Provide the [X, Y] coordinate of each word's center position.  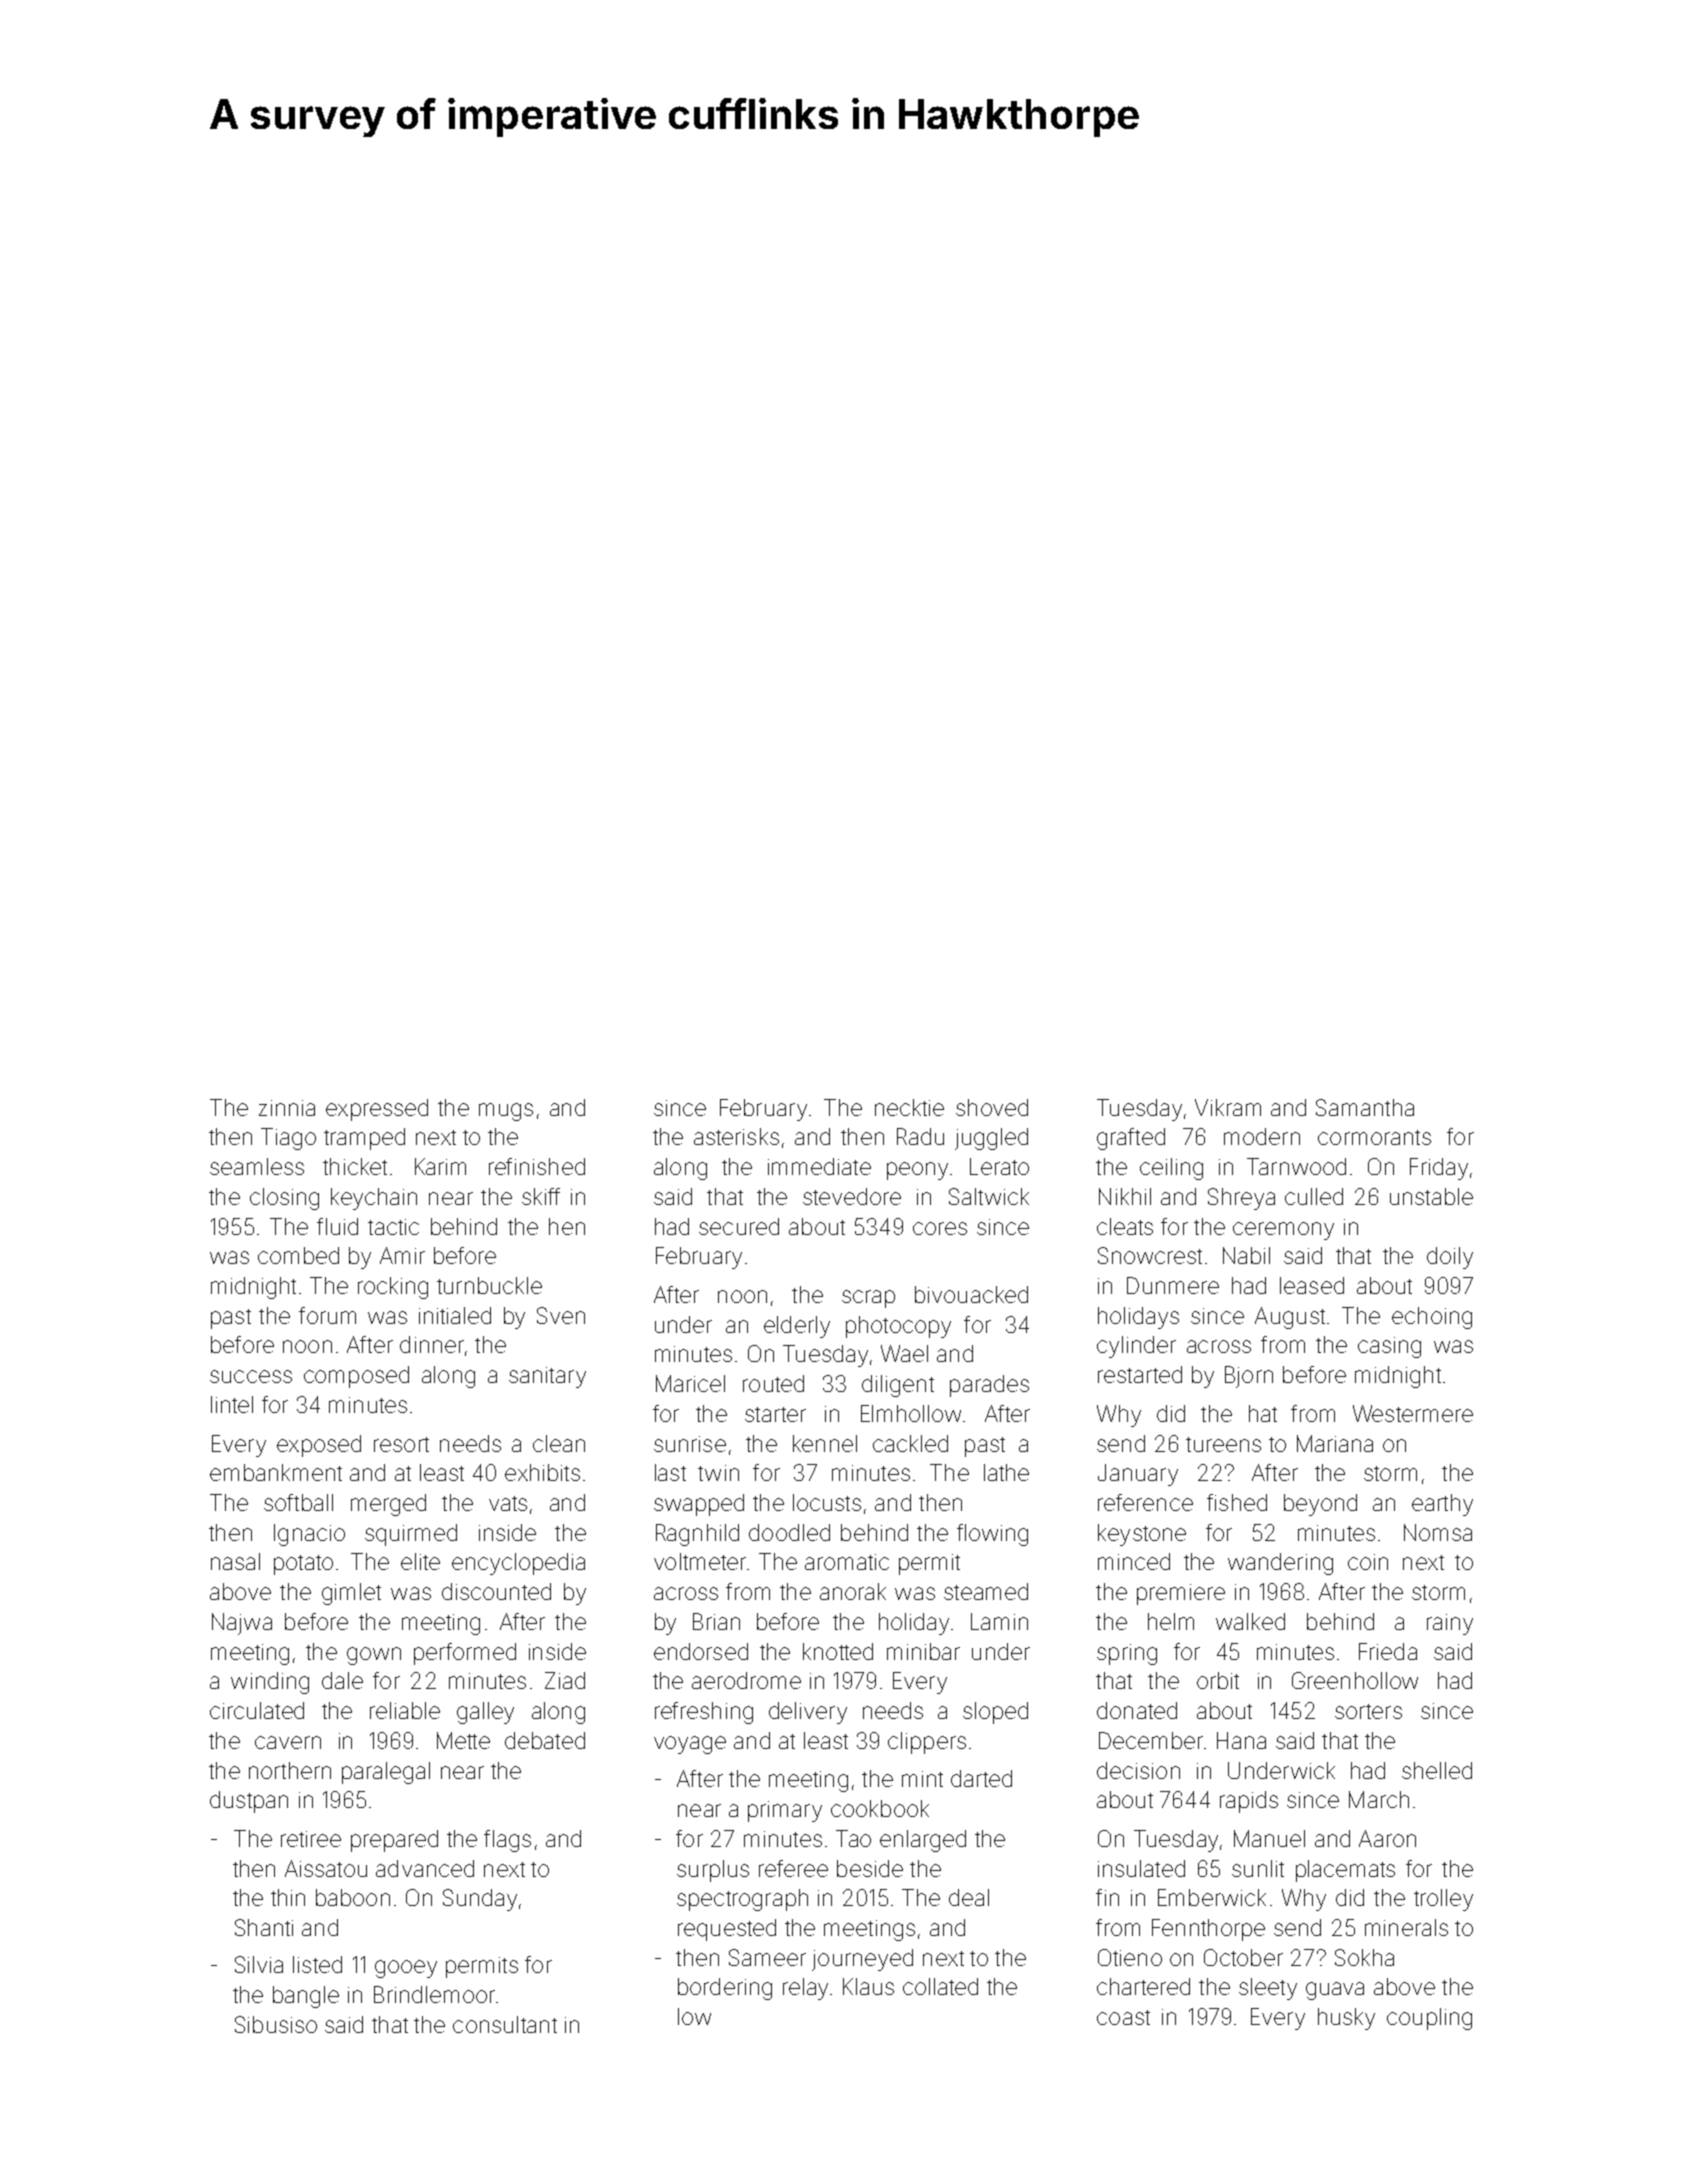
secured [739, 1226]
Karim [440, 1166]
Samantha [1365, 1107]
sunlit [1258, 1868]
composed [356, 1377]
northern [290, 1770]
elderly [797, 1327]
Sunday [480, 1900]
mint [922, 1779]
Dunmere [1173, 1285]
